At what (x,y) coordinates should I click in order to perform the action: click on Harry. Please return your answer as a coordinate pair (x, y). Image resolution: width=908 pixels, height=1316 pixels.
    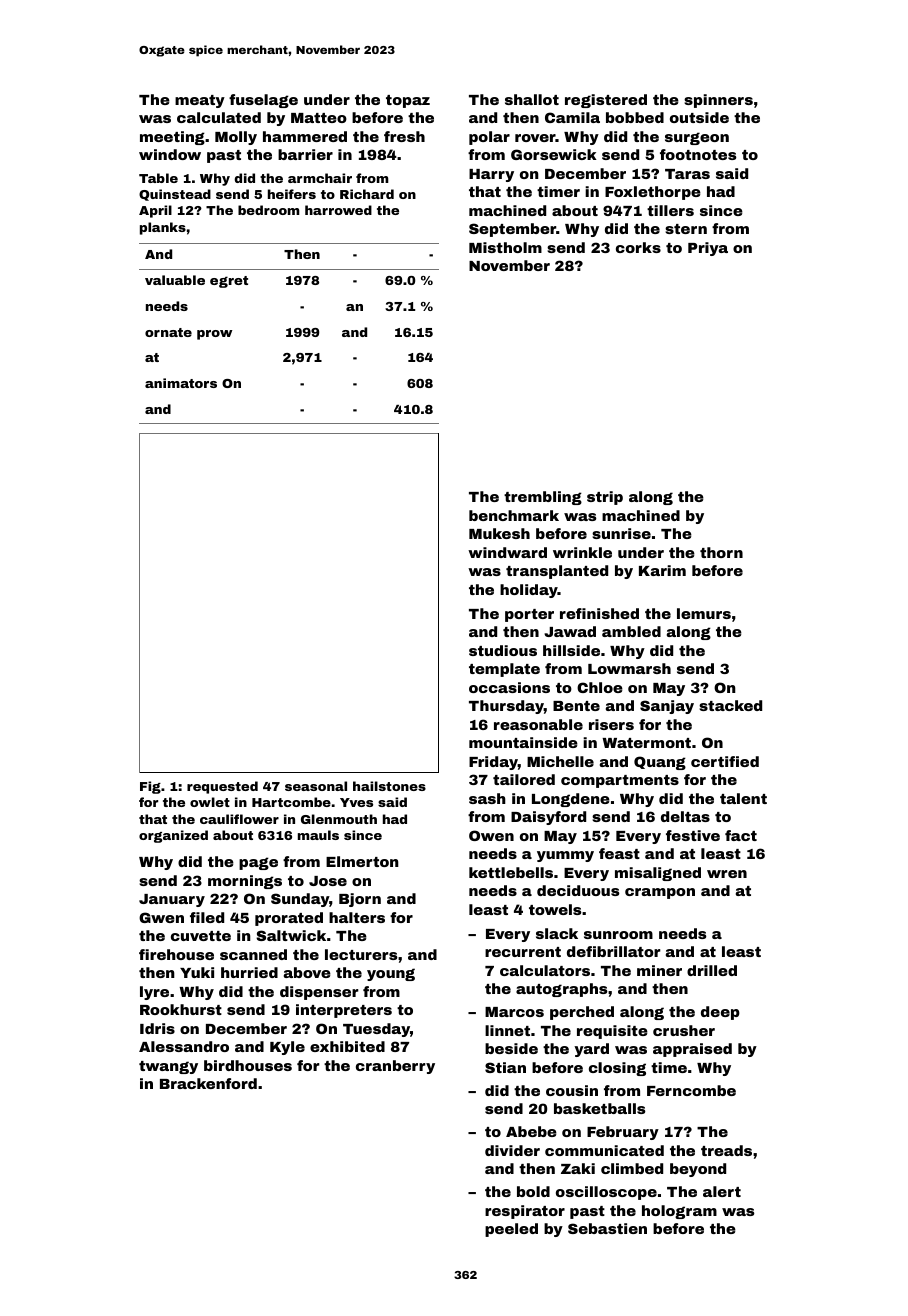
    Looking at the image, I should click on (491, 175).
